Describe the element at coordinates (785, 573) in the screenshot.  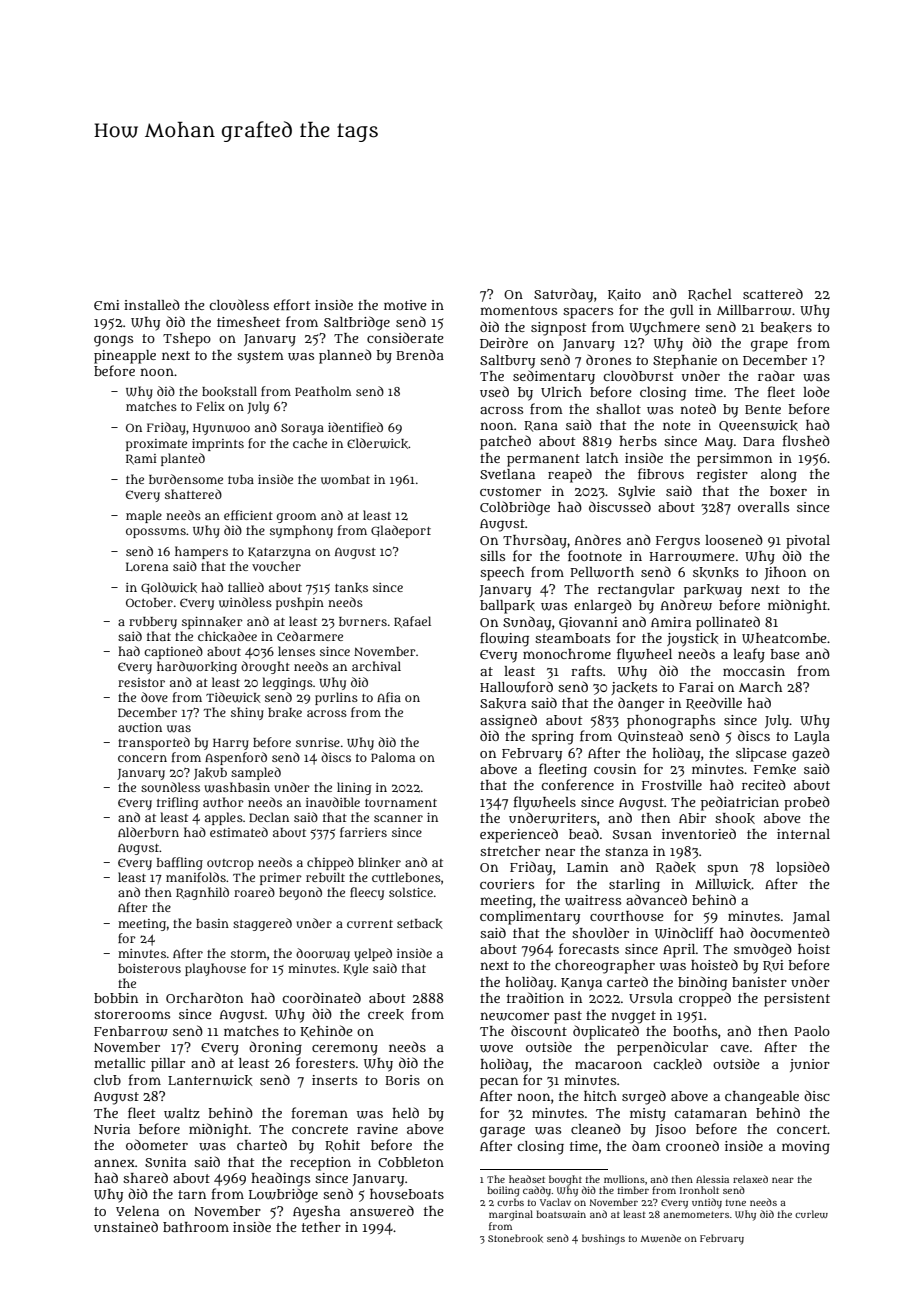
I see `Jihoon` at that location.
